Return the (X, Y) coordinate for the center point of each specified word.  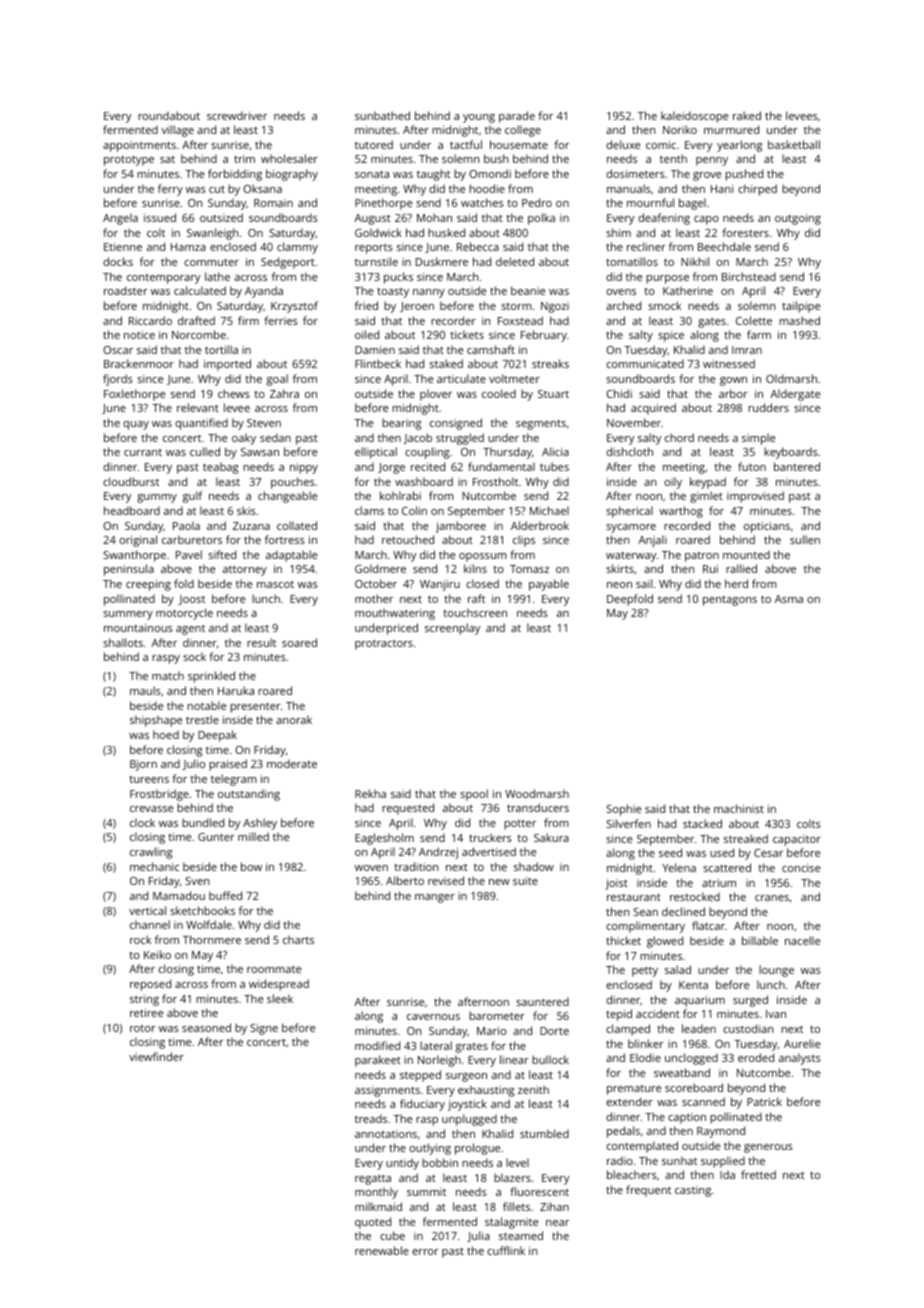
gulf (192, 497)
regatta (373, 1180)
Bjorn (143, 765)
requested (408, 809)
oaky (244, 439)
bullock (550, 1059)
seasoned (206, 1027)
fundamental (501, 466)
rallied (741, 568)
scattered (727, 867)
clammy (297, 248)
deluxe (623, 144)
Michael (549, 510)
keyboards (791, 453)
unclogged (691, 1059)
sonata (372, 174)
